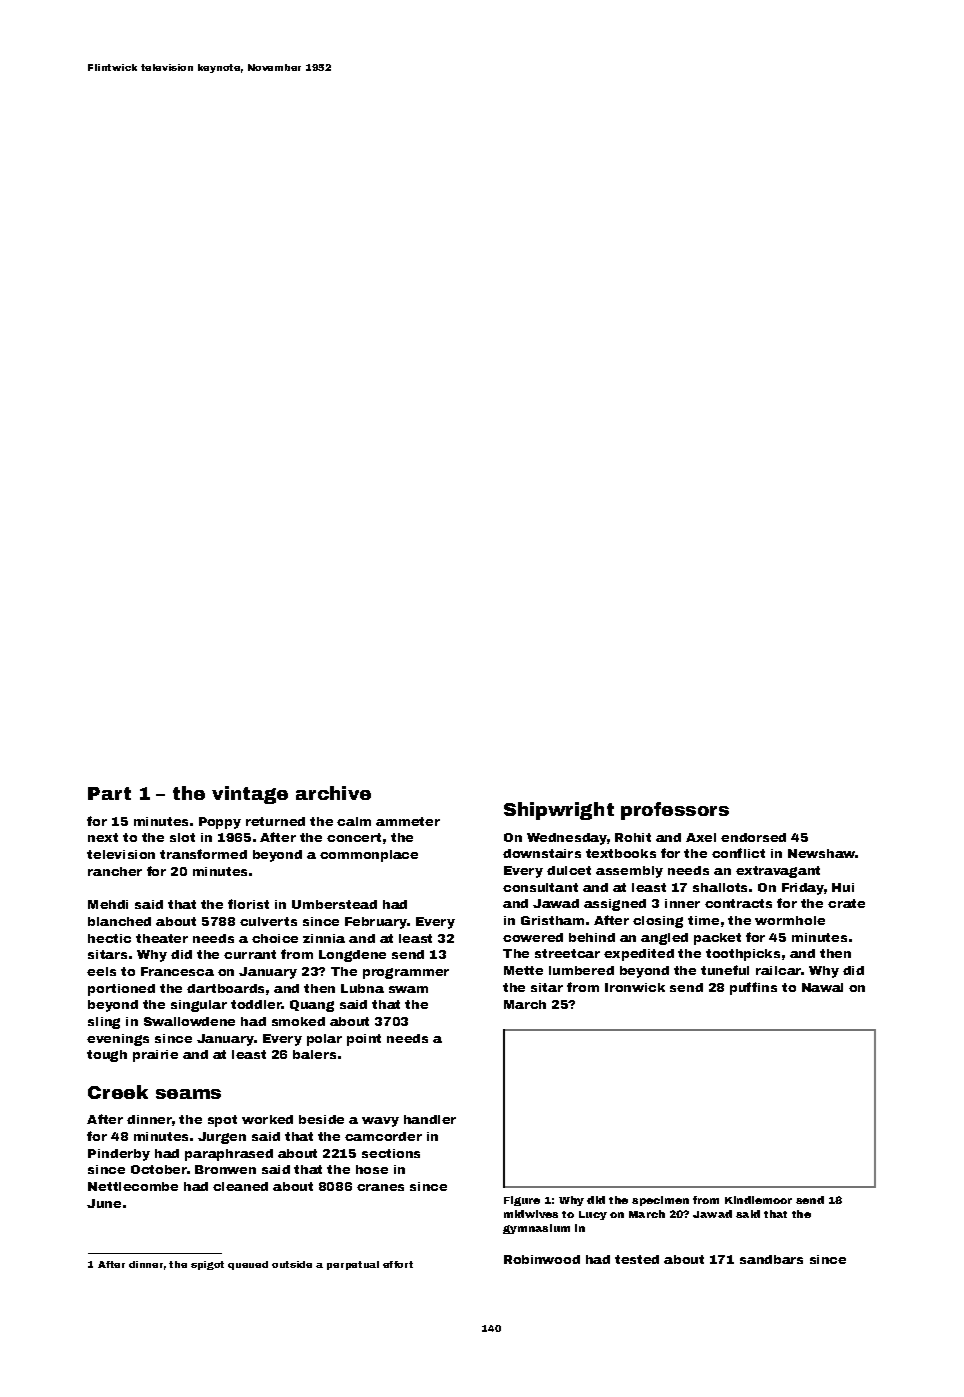 Image resolution: width=964 pixels, height=1397 pixels. What do you see at coordinates (790, 920) in the document?
I see `wormhole` at bounding box center [790, 920].
